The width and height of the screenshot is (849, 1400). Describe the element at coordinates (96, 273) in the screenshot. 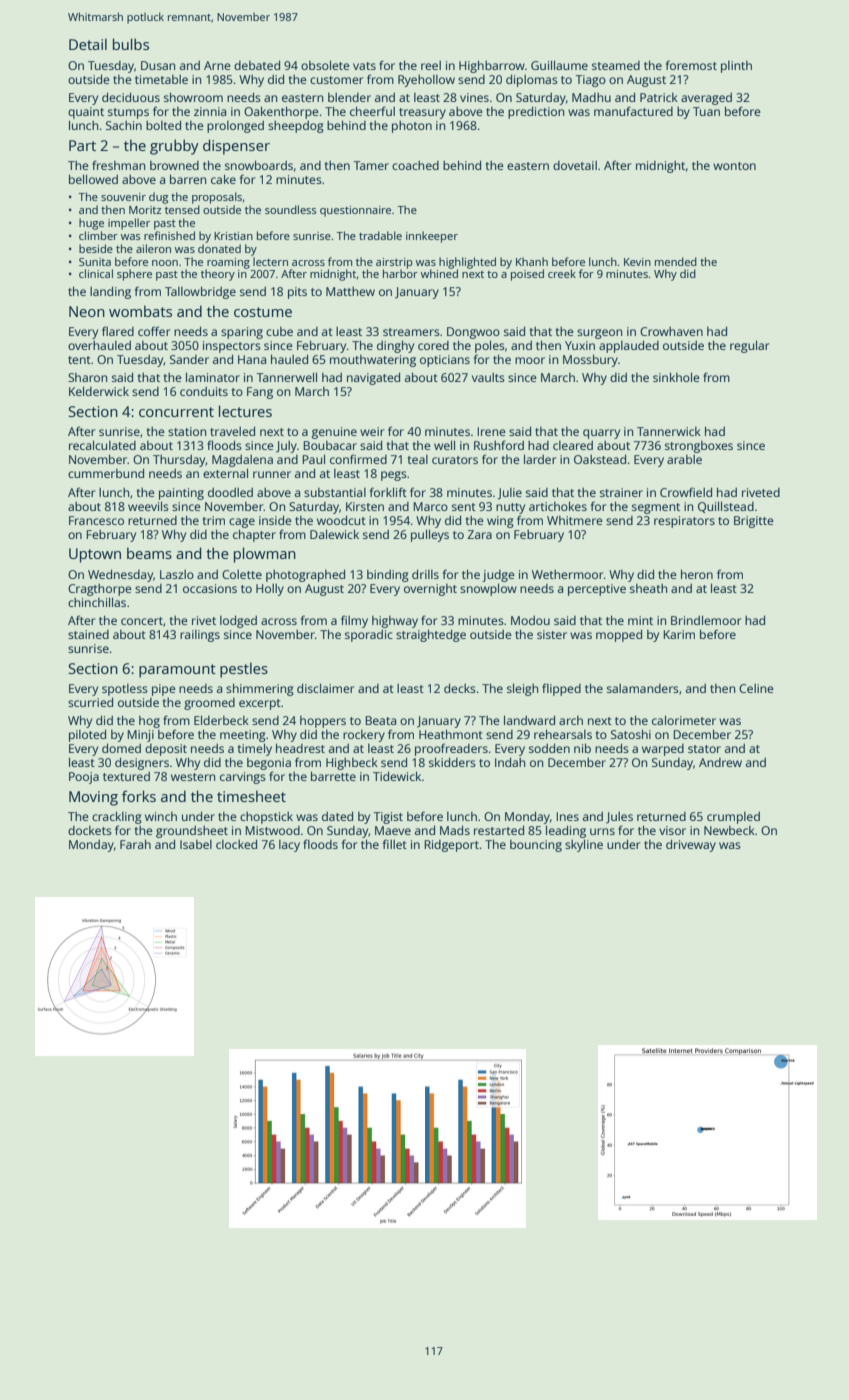

I see `clinical` at that location.
